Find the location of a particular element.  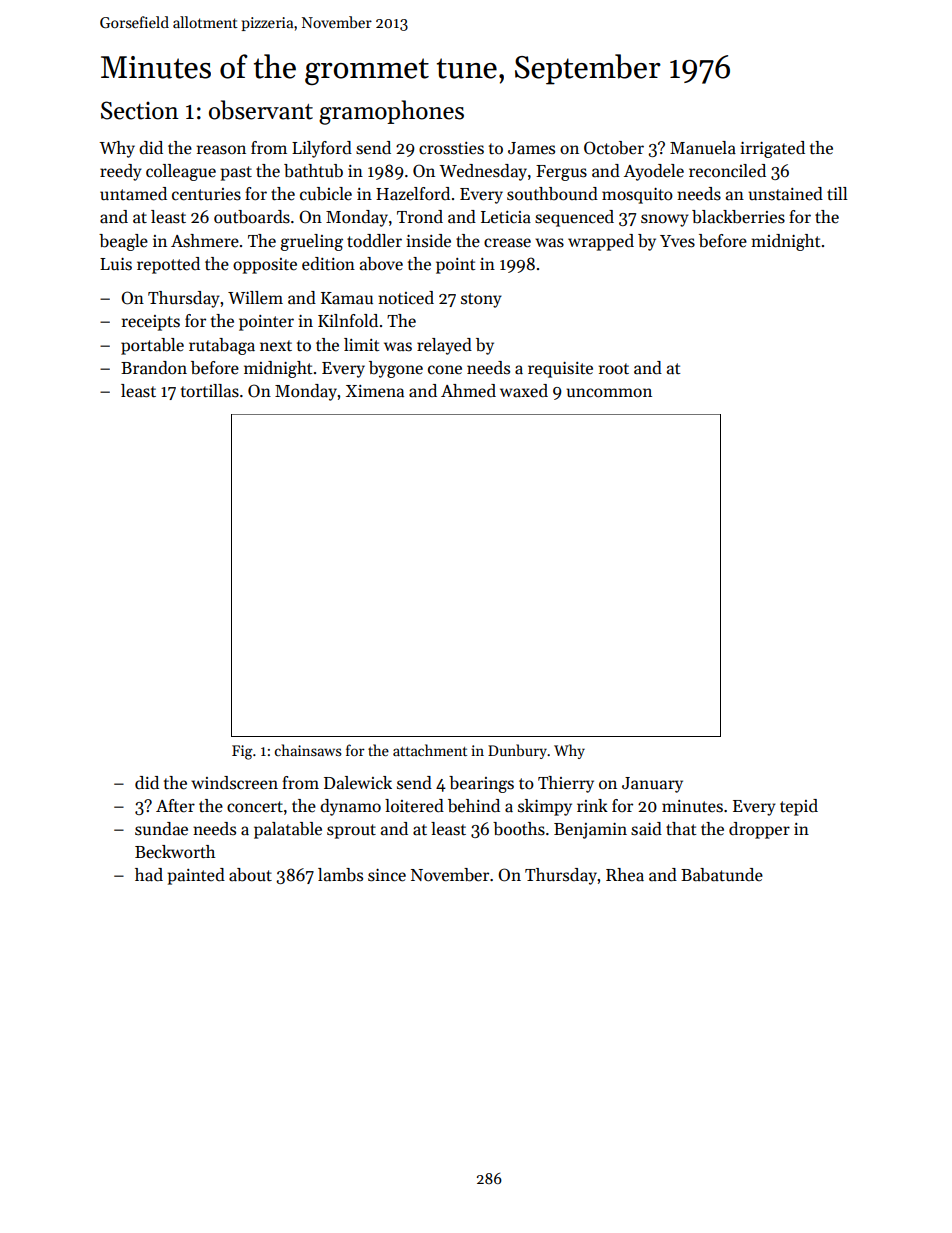

Dunbury is located at coordinates (517, 751).
